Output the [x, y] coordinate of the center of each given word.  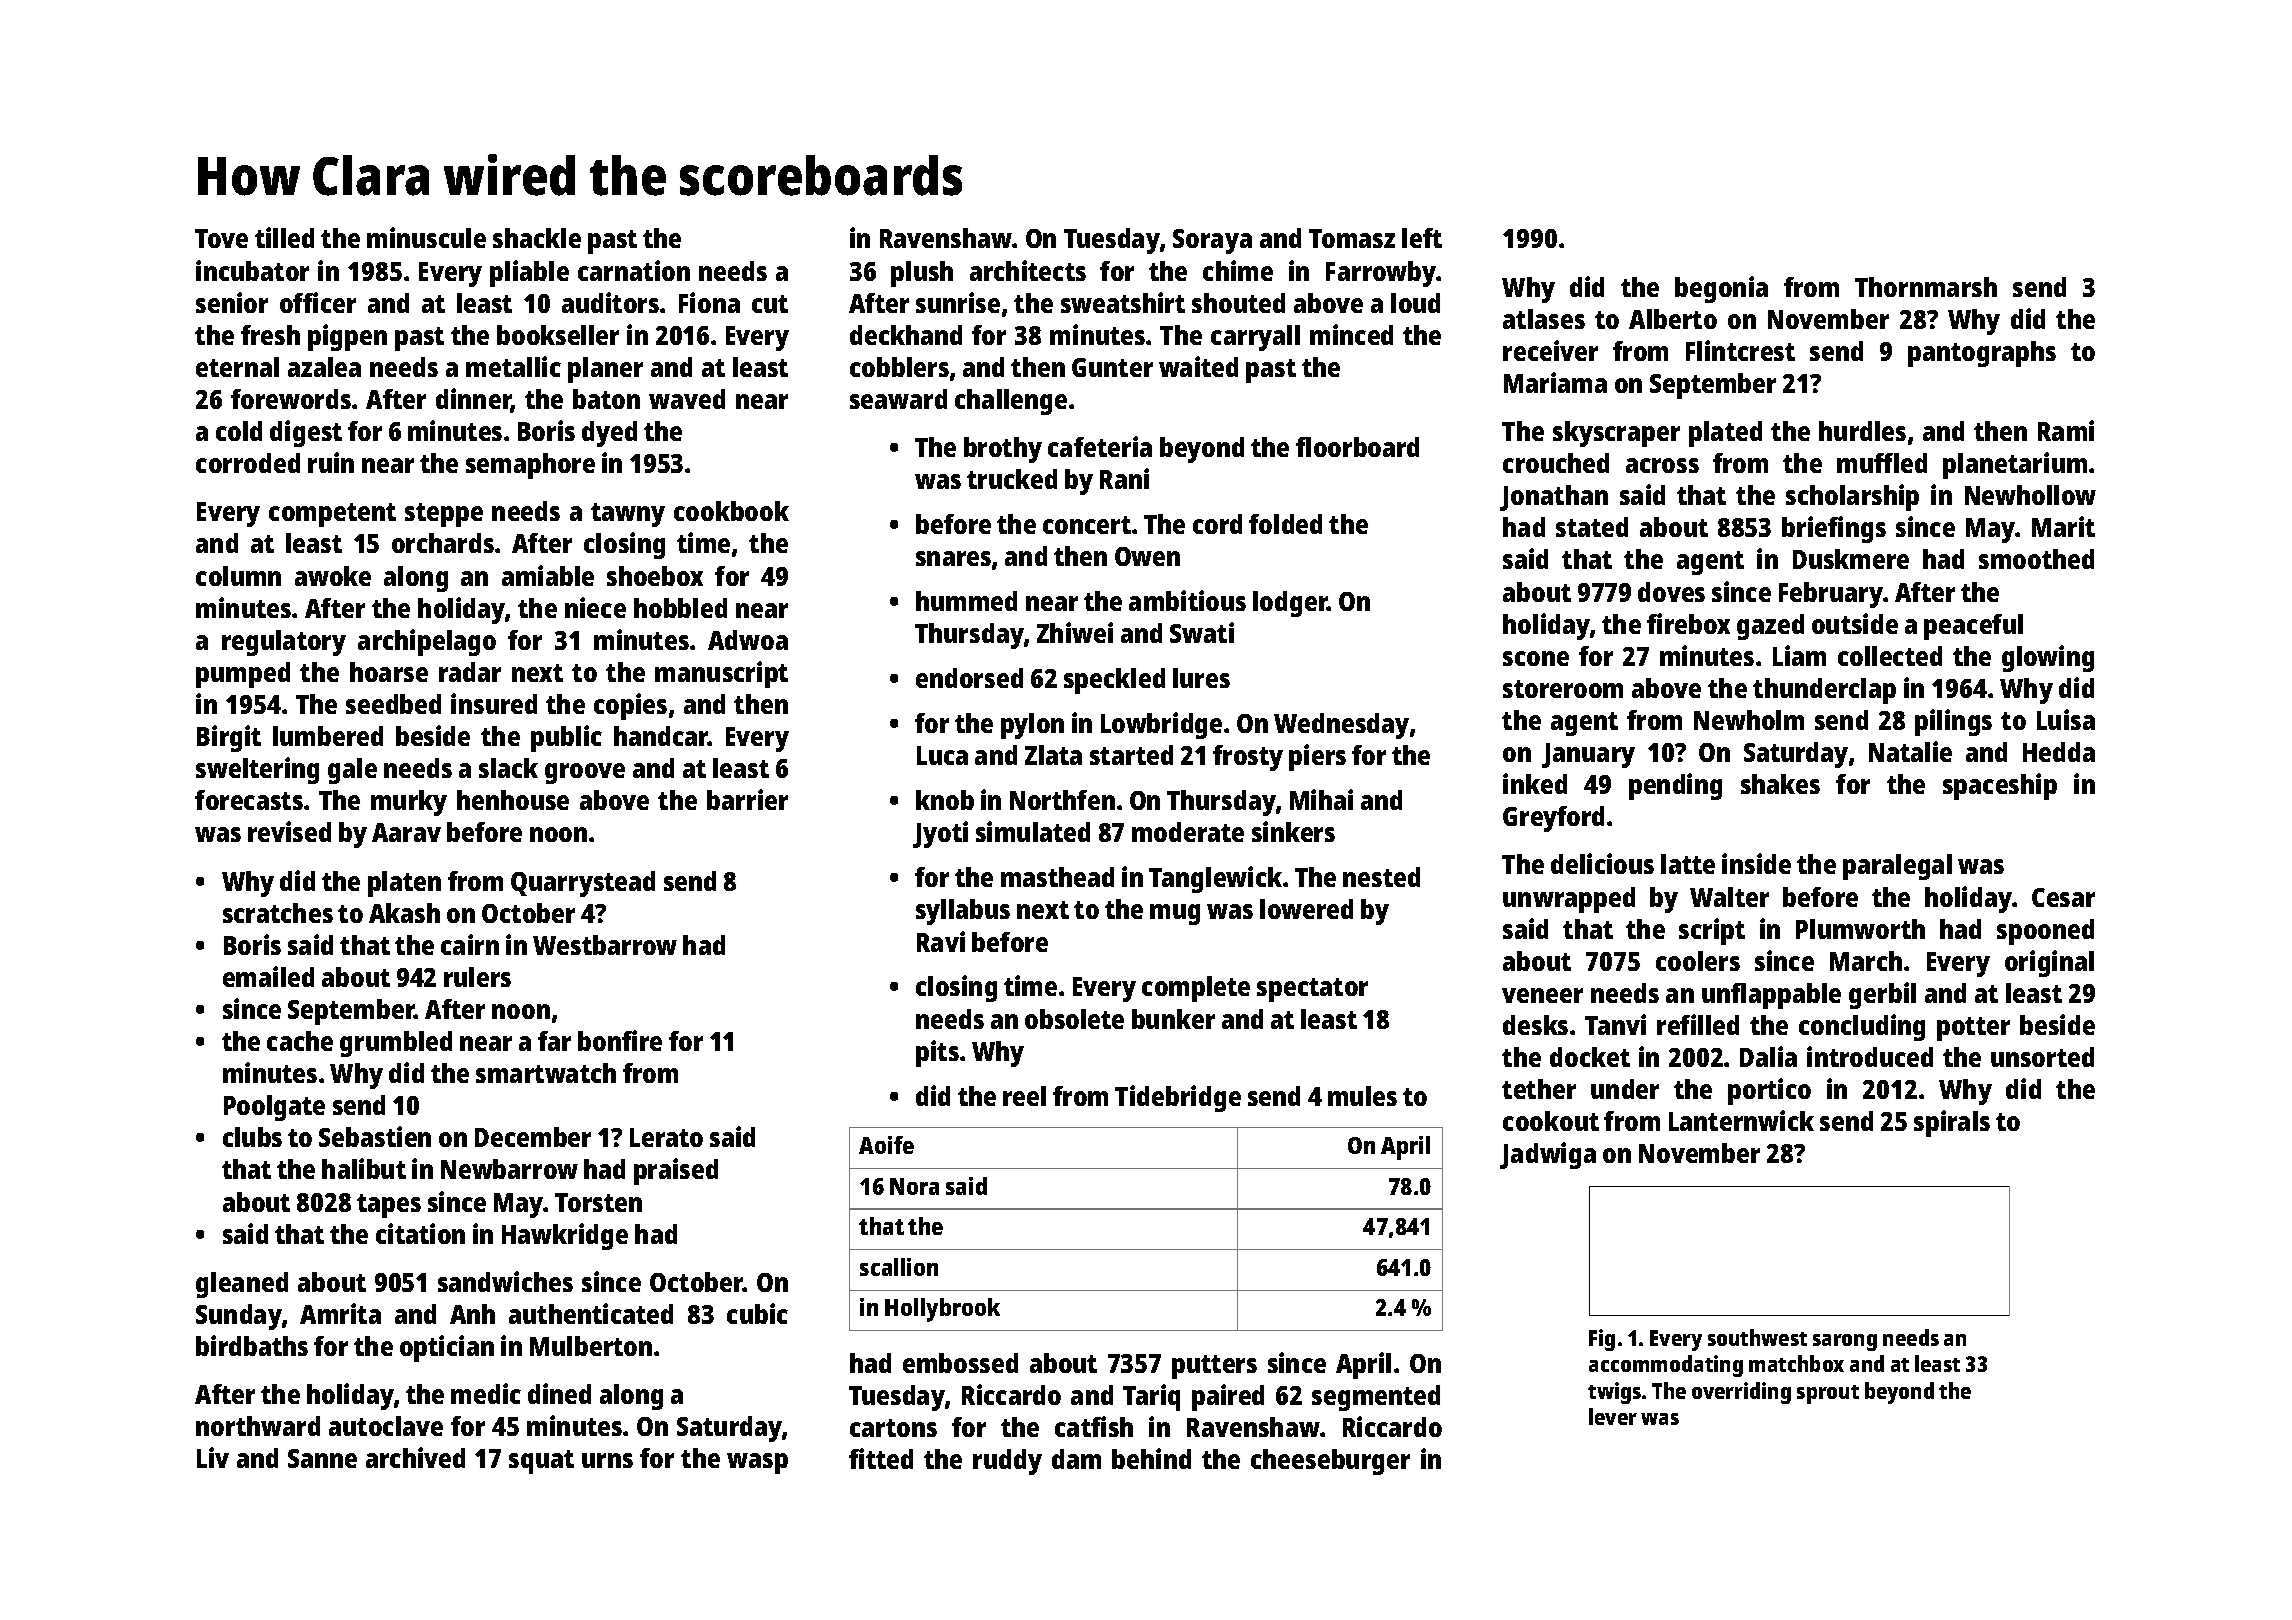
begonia [1721, 289]
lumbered [328, 736]
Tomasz [1352, 238]
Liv [213, 1457]
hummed [966, 601]
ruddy [1007, 1462]
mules [1362, 1096]
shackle [537, 238]
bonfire [620, 1040]
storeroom [1563, 689]
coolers [1698, 961]
